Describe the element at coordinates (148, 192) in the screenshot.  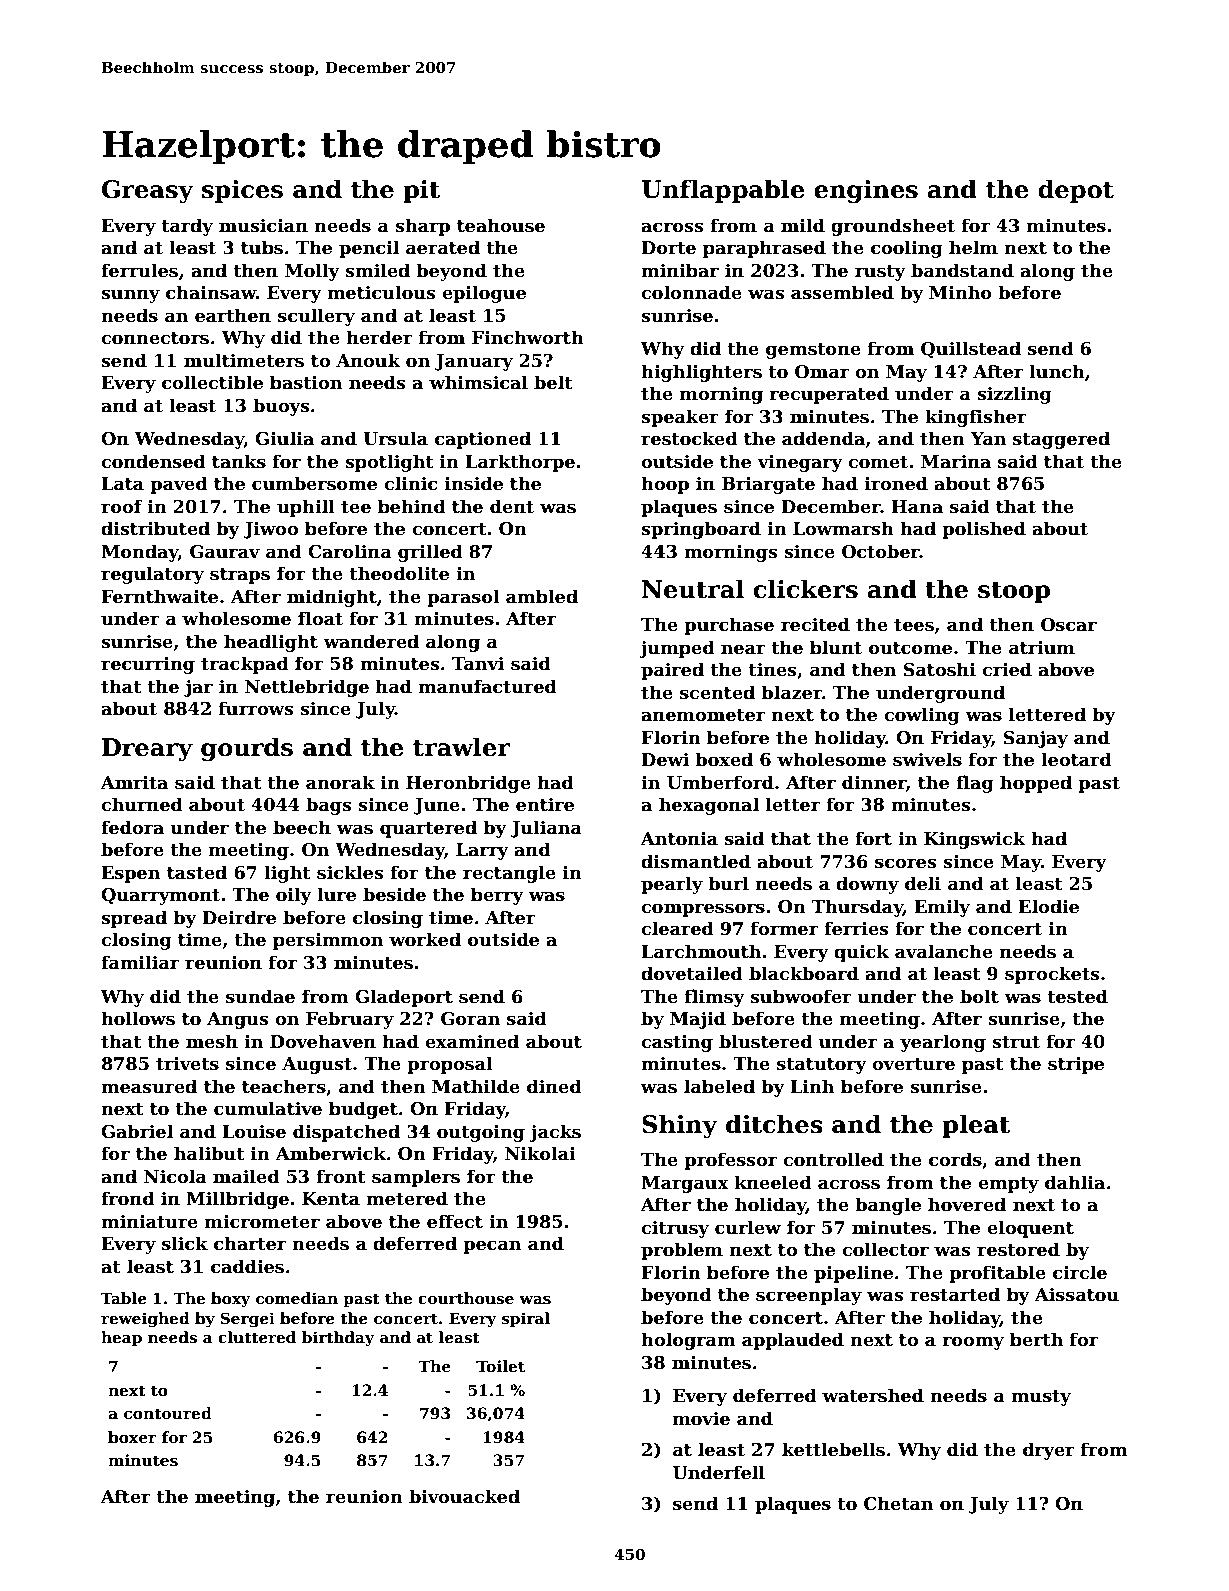
I see `Greasy` at that location.
